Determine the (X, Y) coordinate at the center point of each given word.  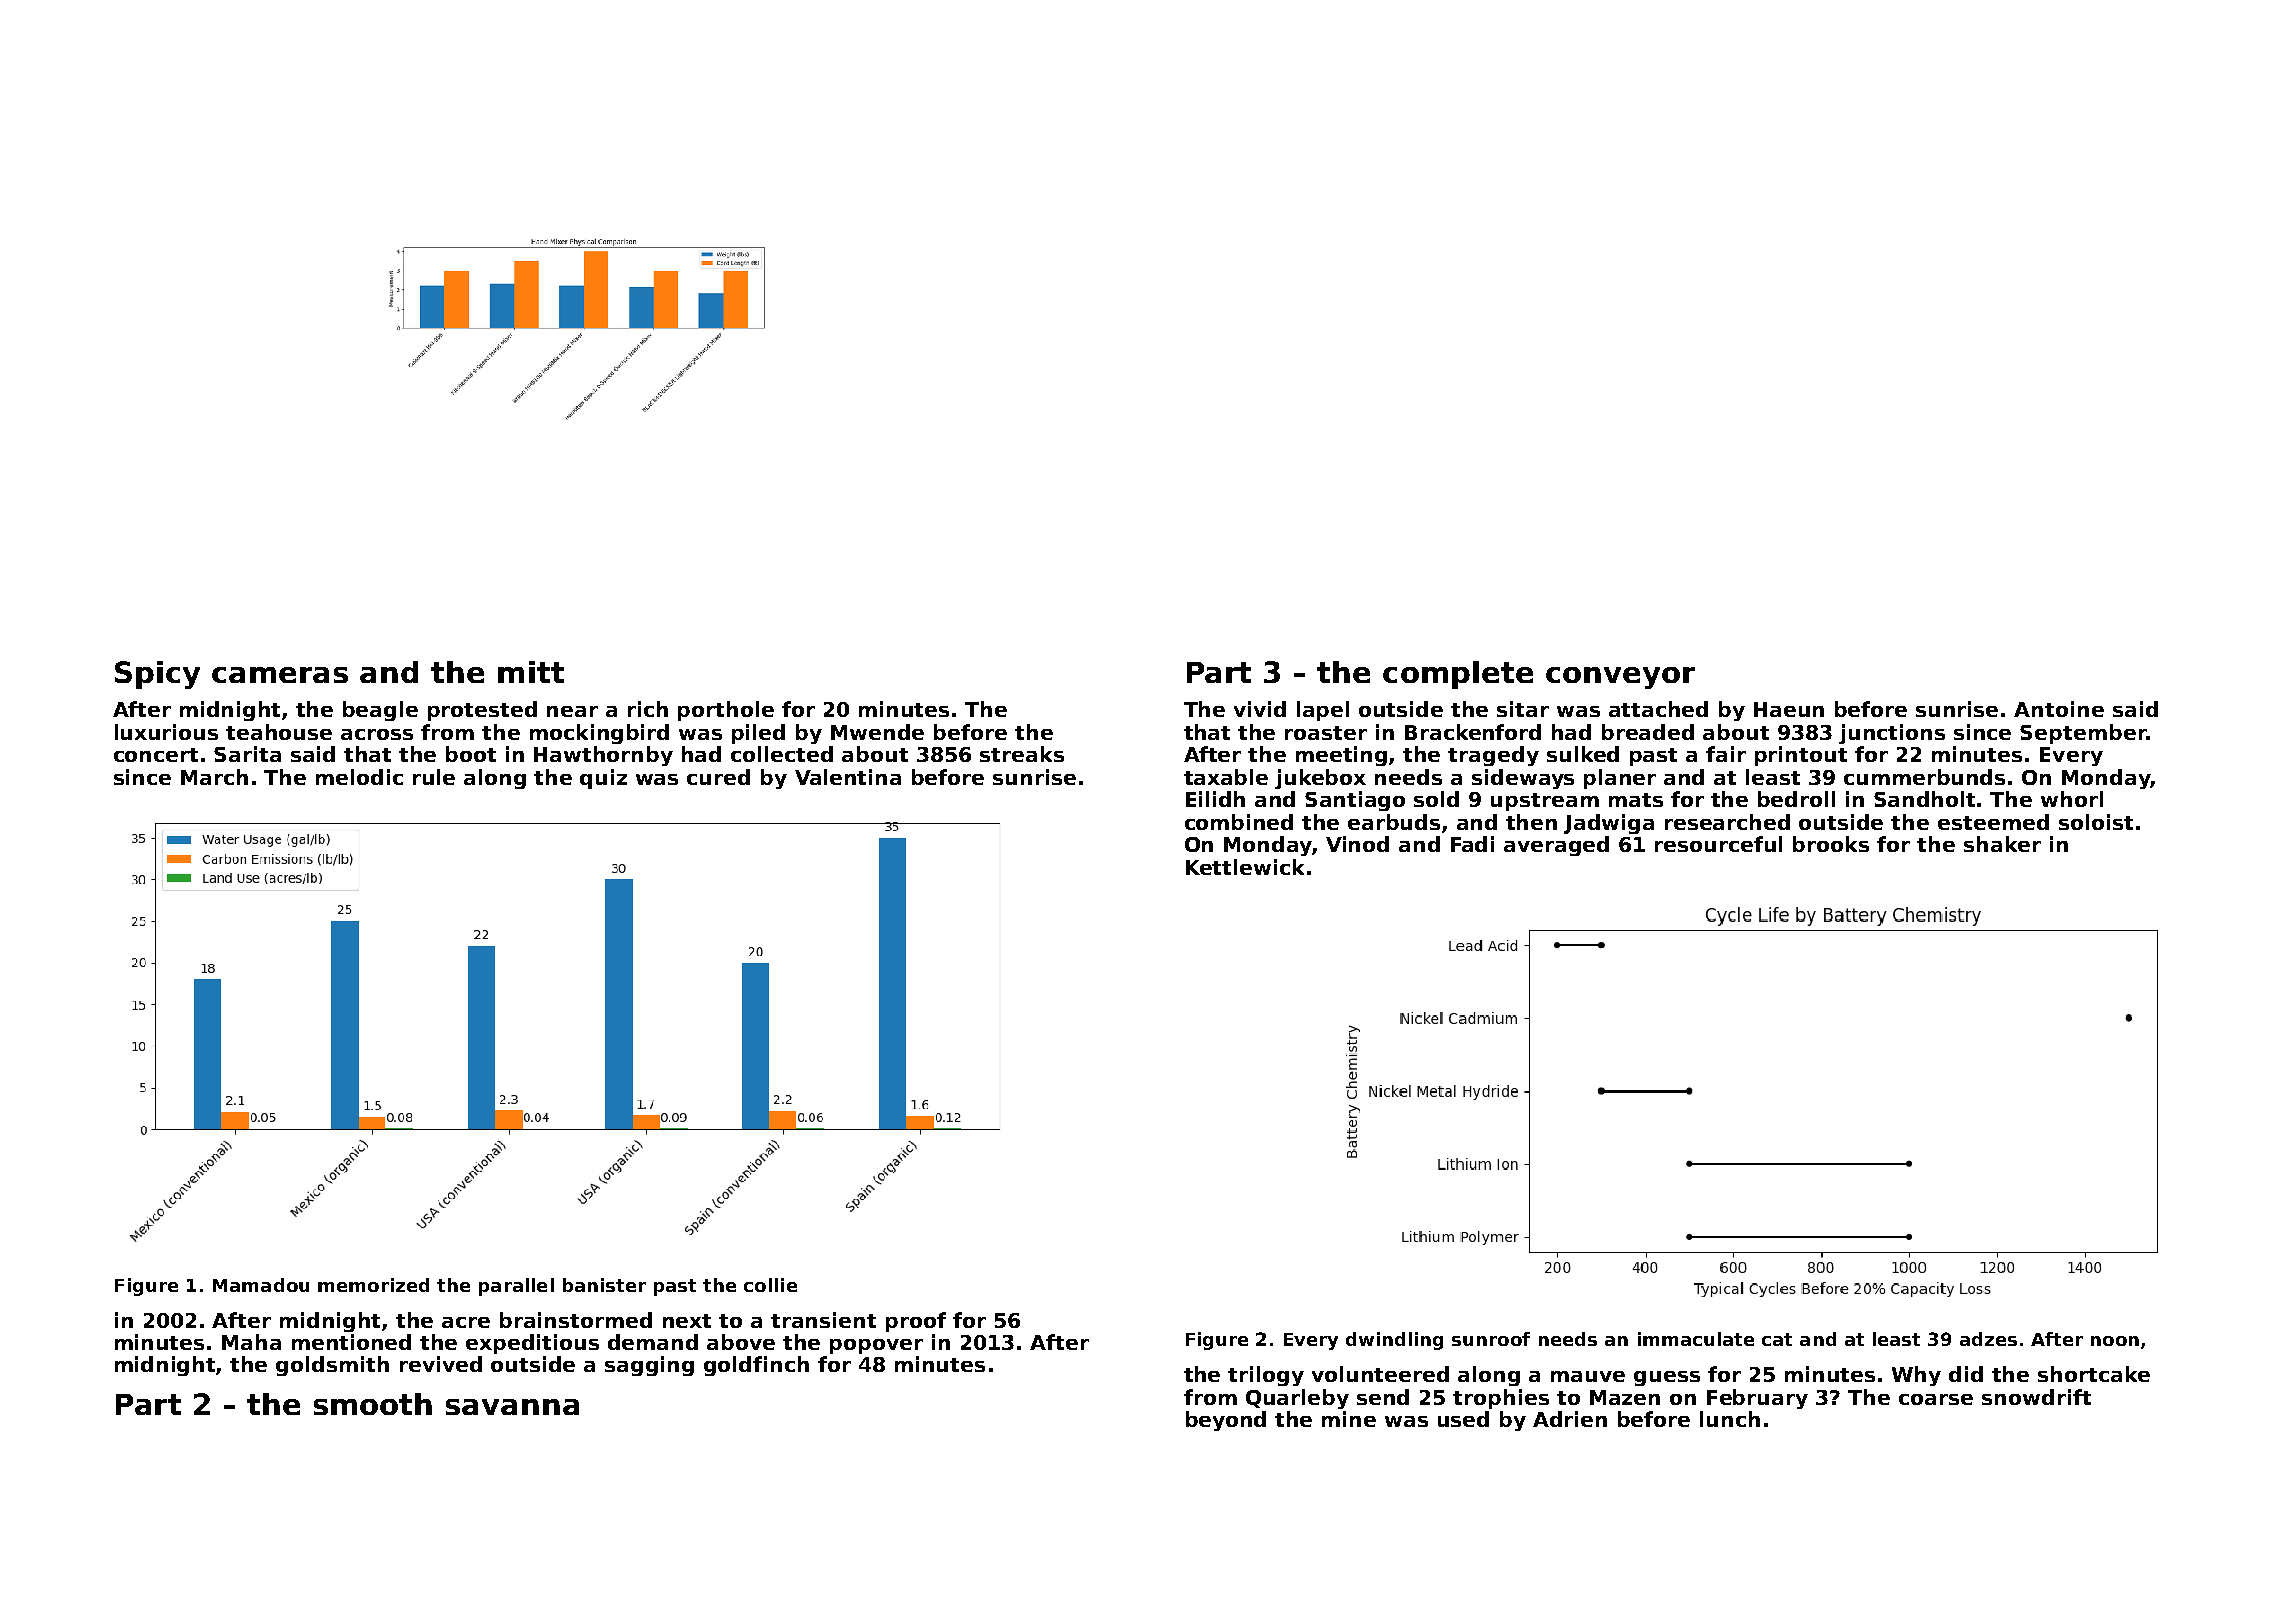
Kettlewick (1245, 867)
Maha (251, 1342)
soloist (2096, 822)
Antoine (2059, 709)
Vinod (1357, 844)
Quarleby (1297, 1399)
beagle (380, 711)
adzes (1988, 1339)
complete (1458, 675)
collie (770, 1285)
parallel (516, 1287)
